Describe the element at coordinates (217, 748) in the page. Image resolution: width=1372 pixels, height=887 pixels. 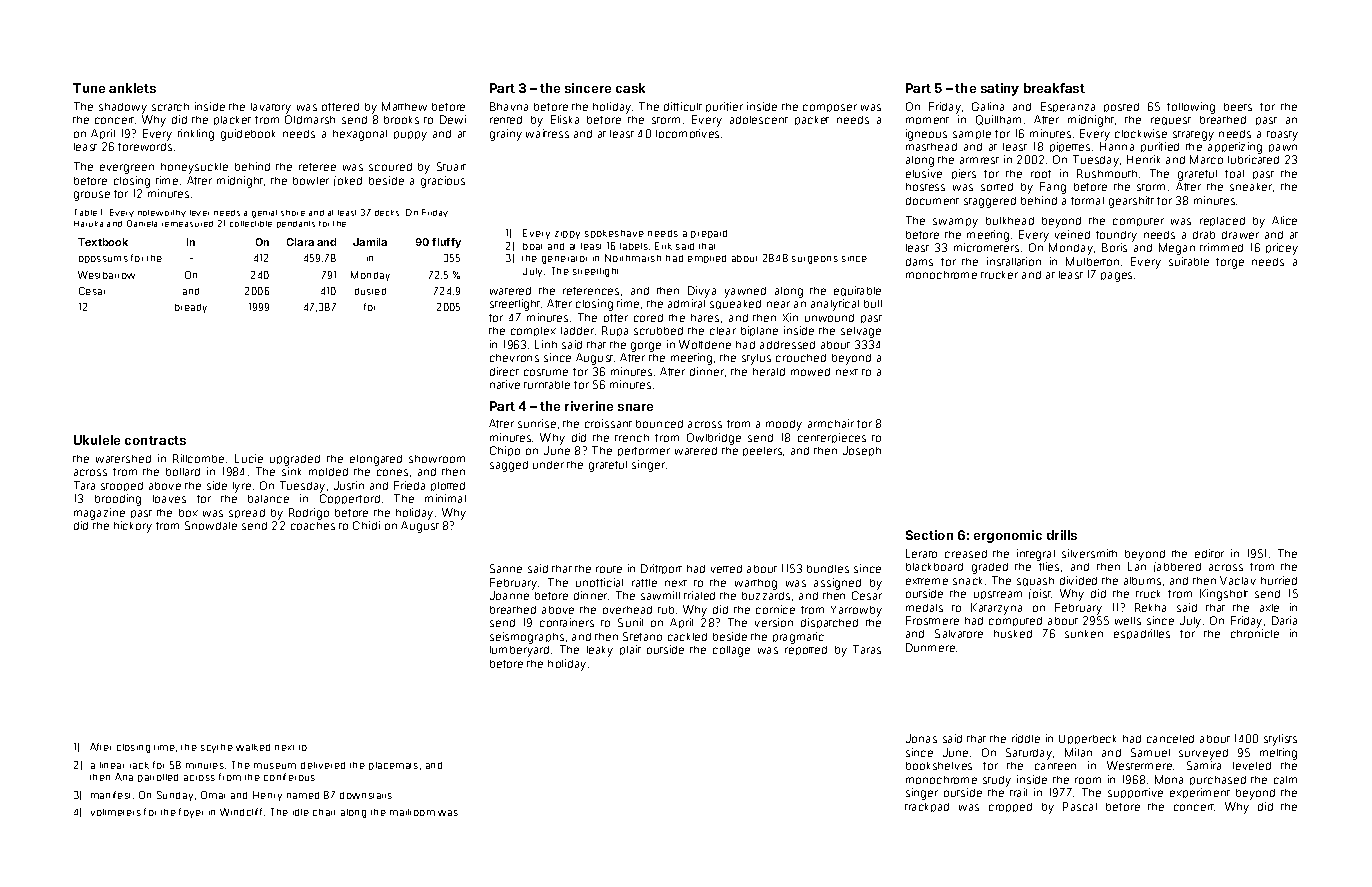
I see `scythe` at that location.
